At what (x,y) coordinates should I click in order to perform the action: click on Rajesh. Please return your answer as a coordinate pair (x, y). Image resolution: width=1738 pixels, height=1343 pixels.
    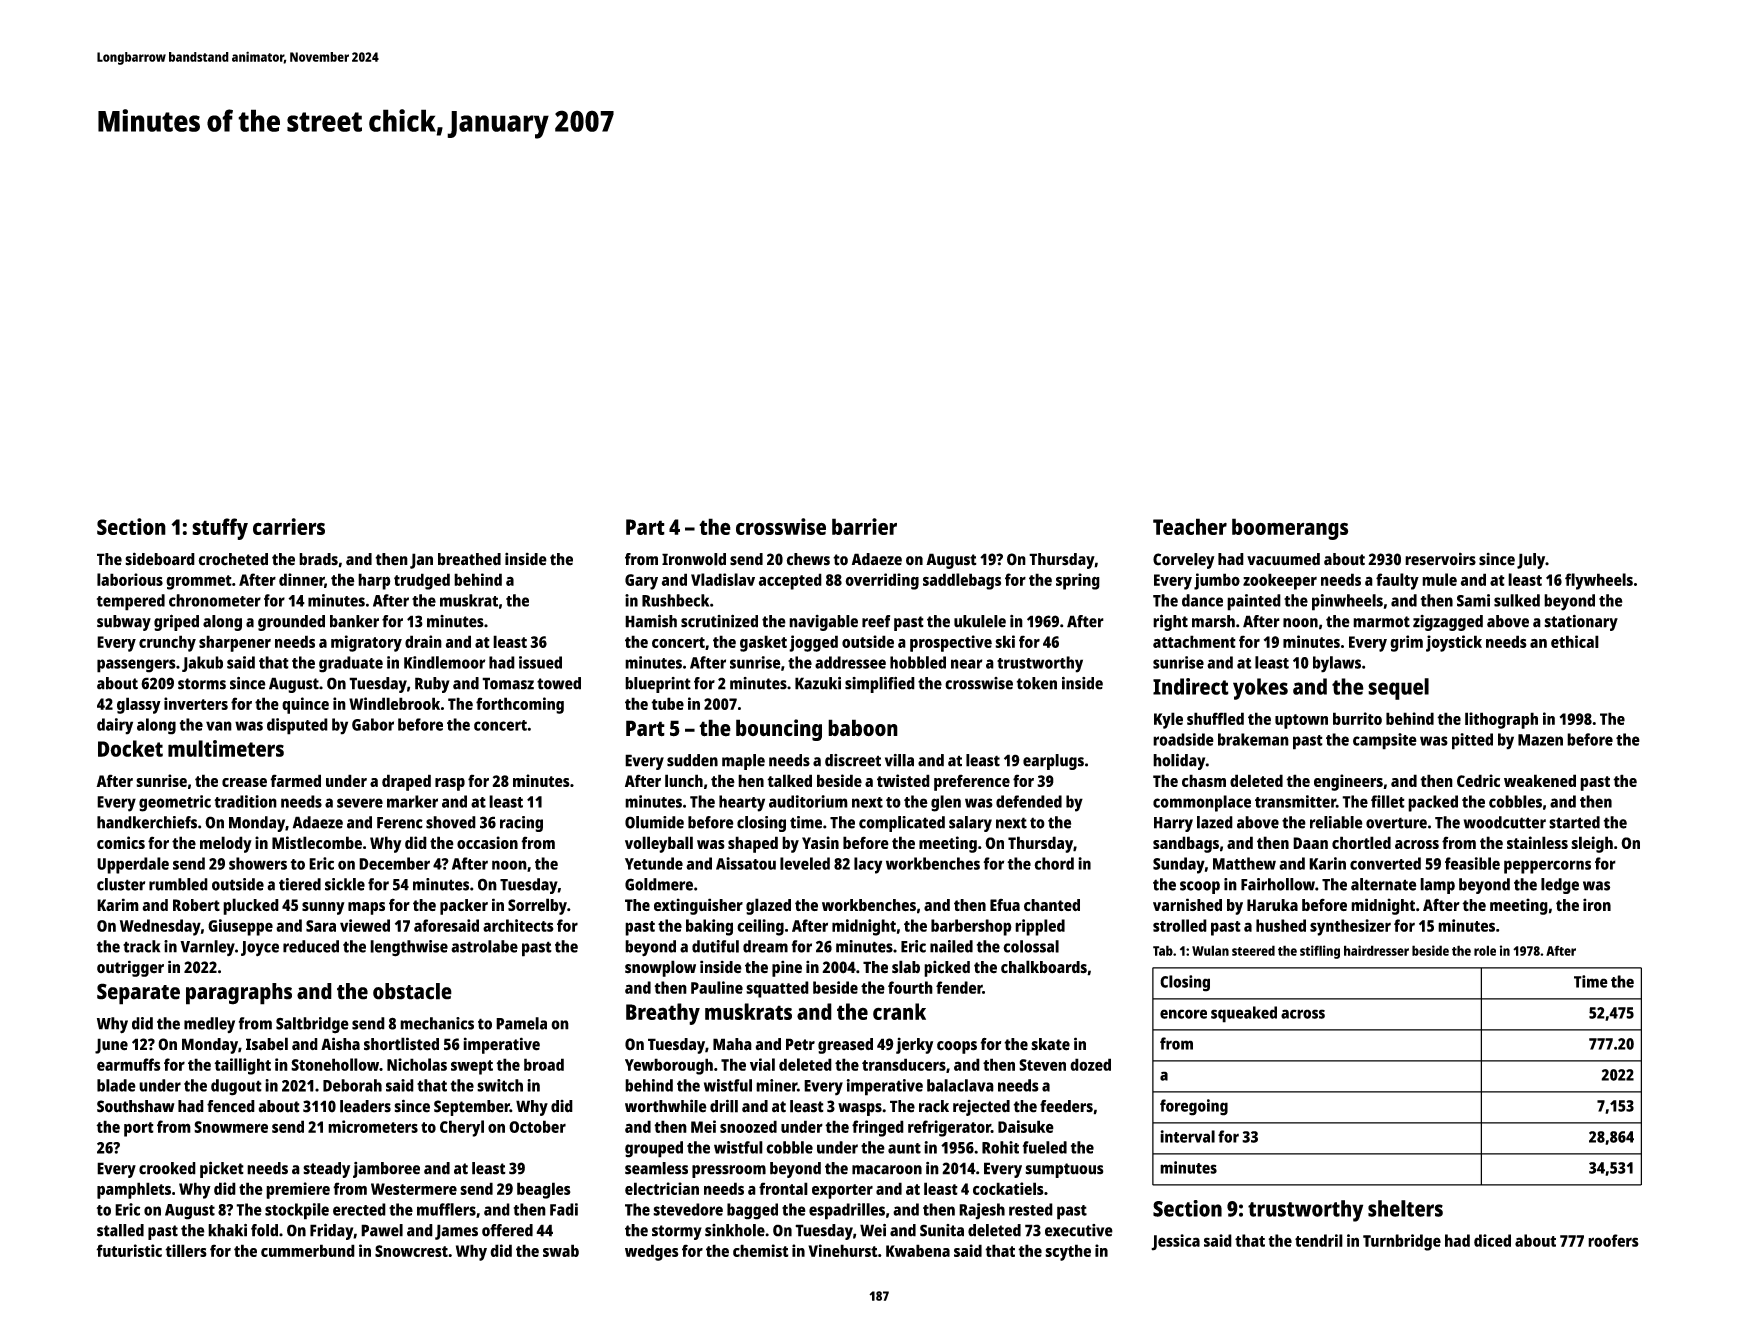
    Looking at the image, I should click on (982, 1211).
